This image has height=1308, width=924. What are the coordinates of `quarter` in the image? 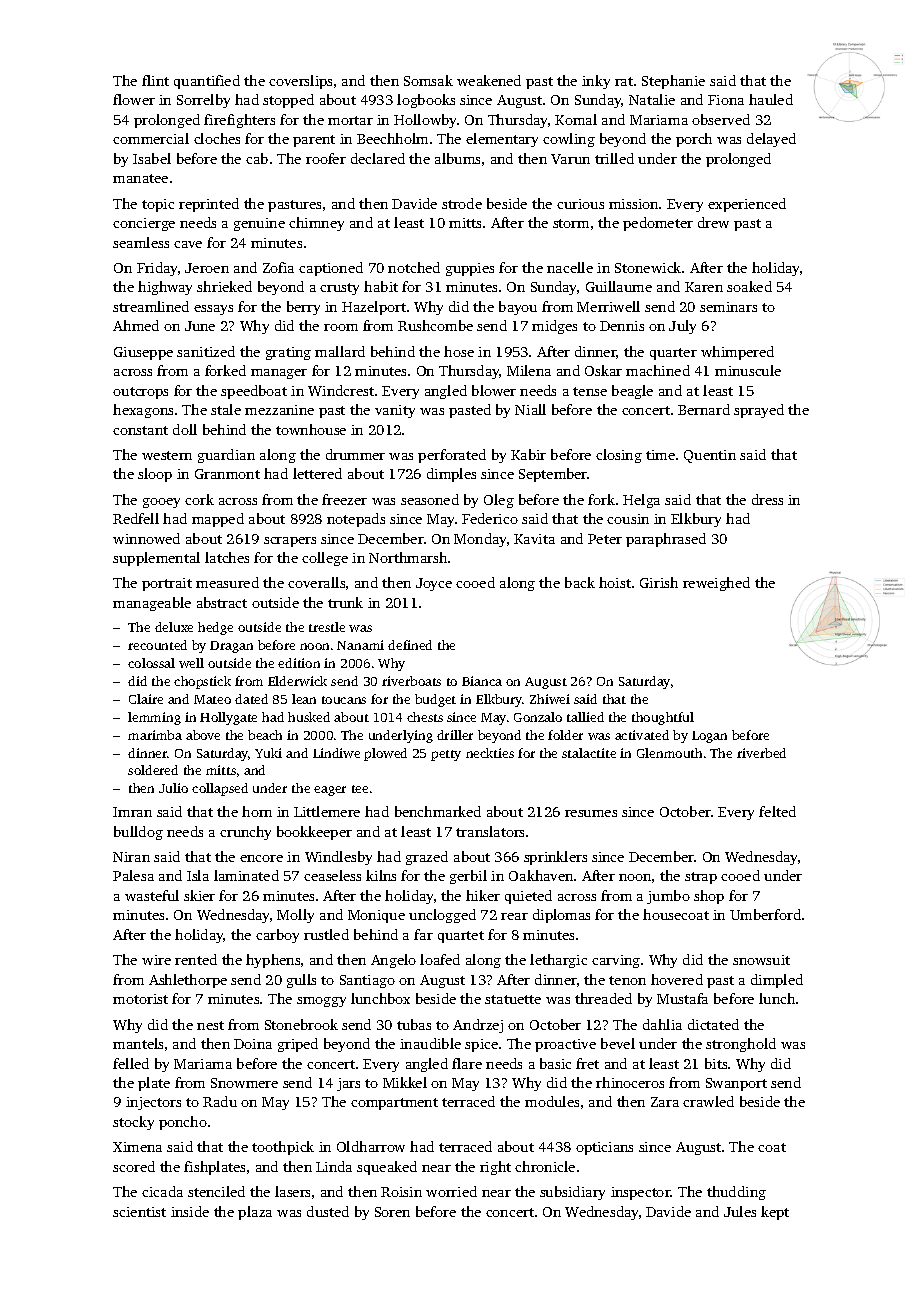 It's located at (673, 354).
